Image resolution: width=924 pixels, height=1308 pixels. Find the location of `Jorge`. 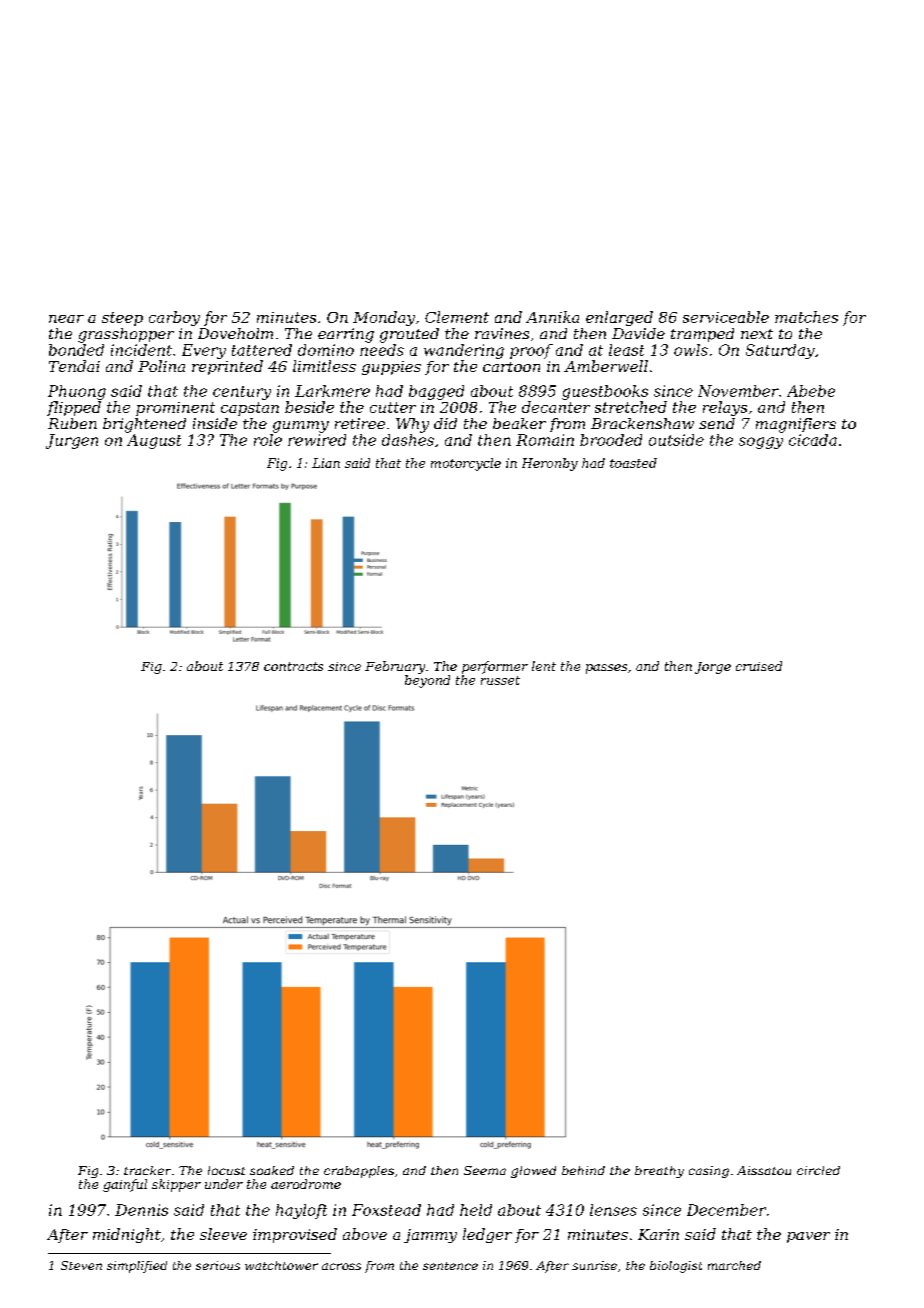

Jorge is located at coordinates (713, 668).
